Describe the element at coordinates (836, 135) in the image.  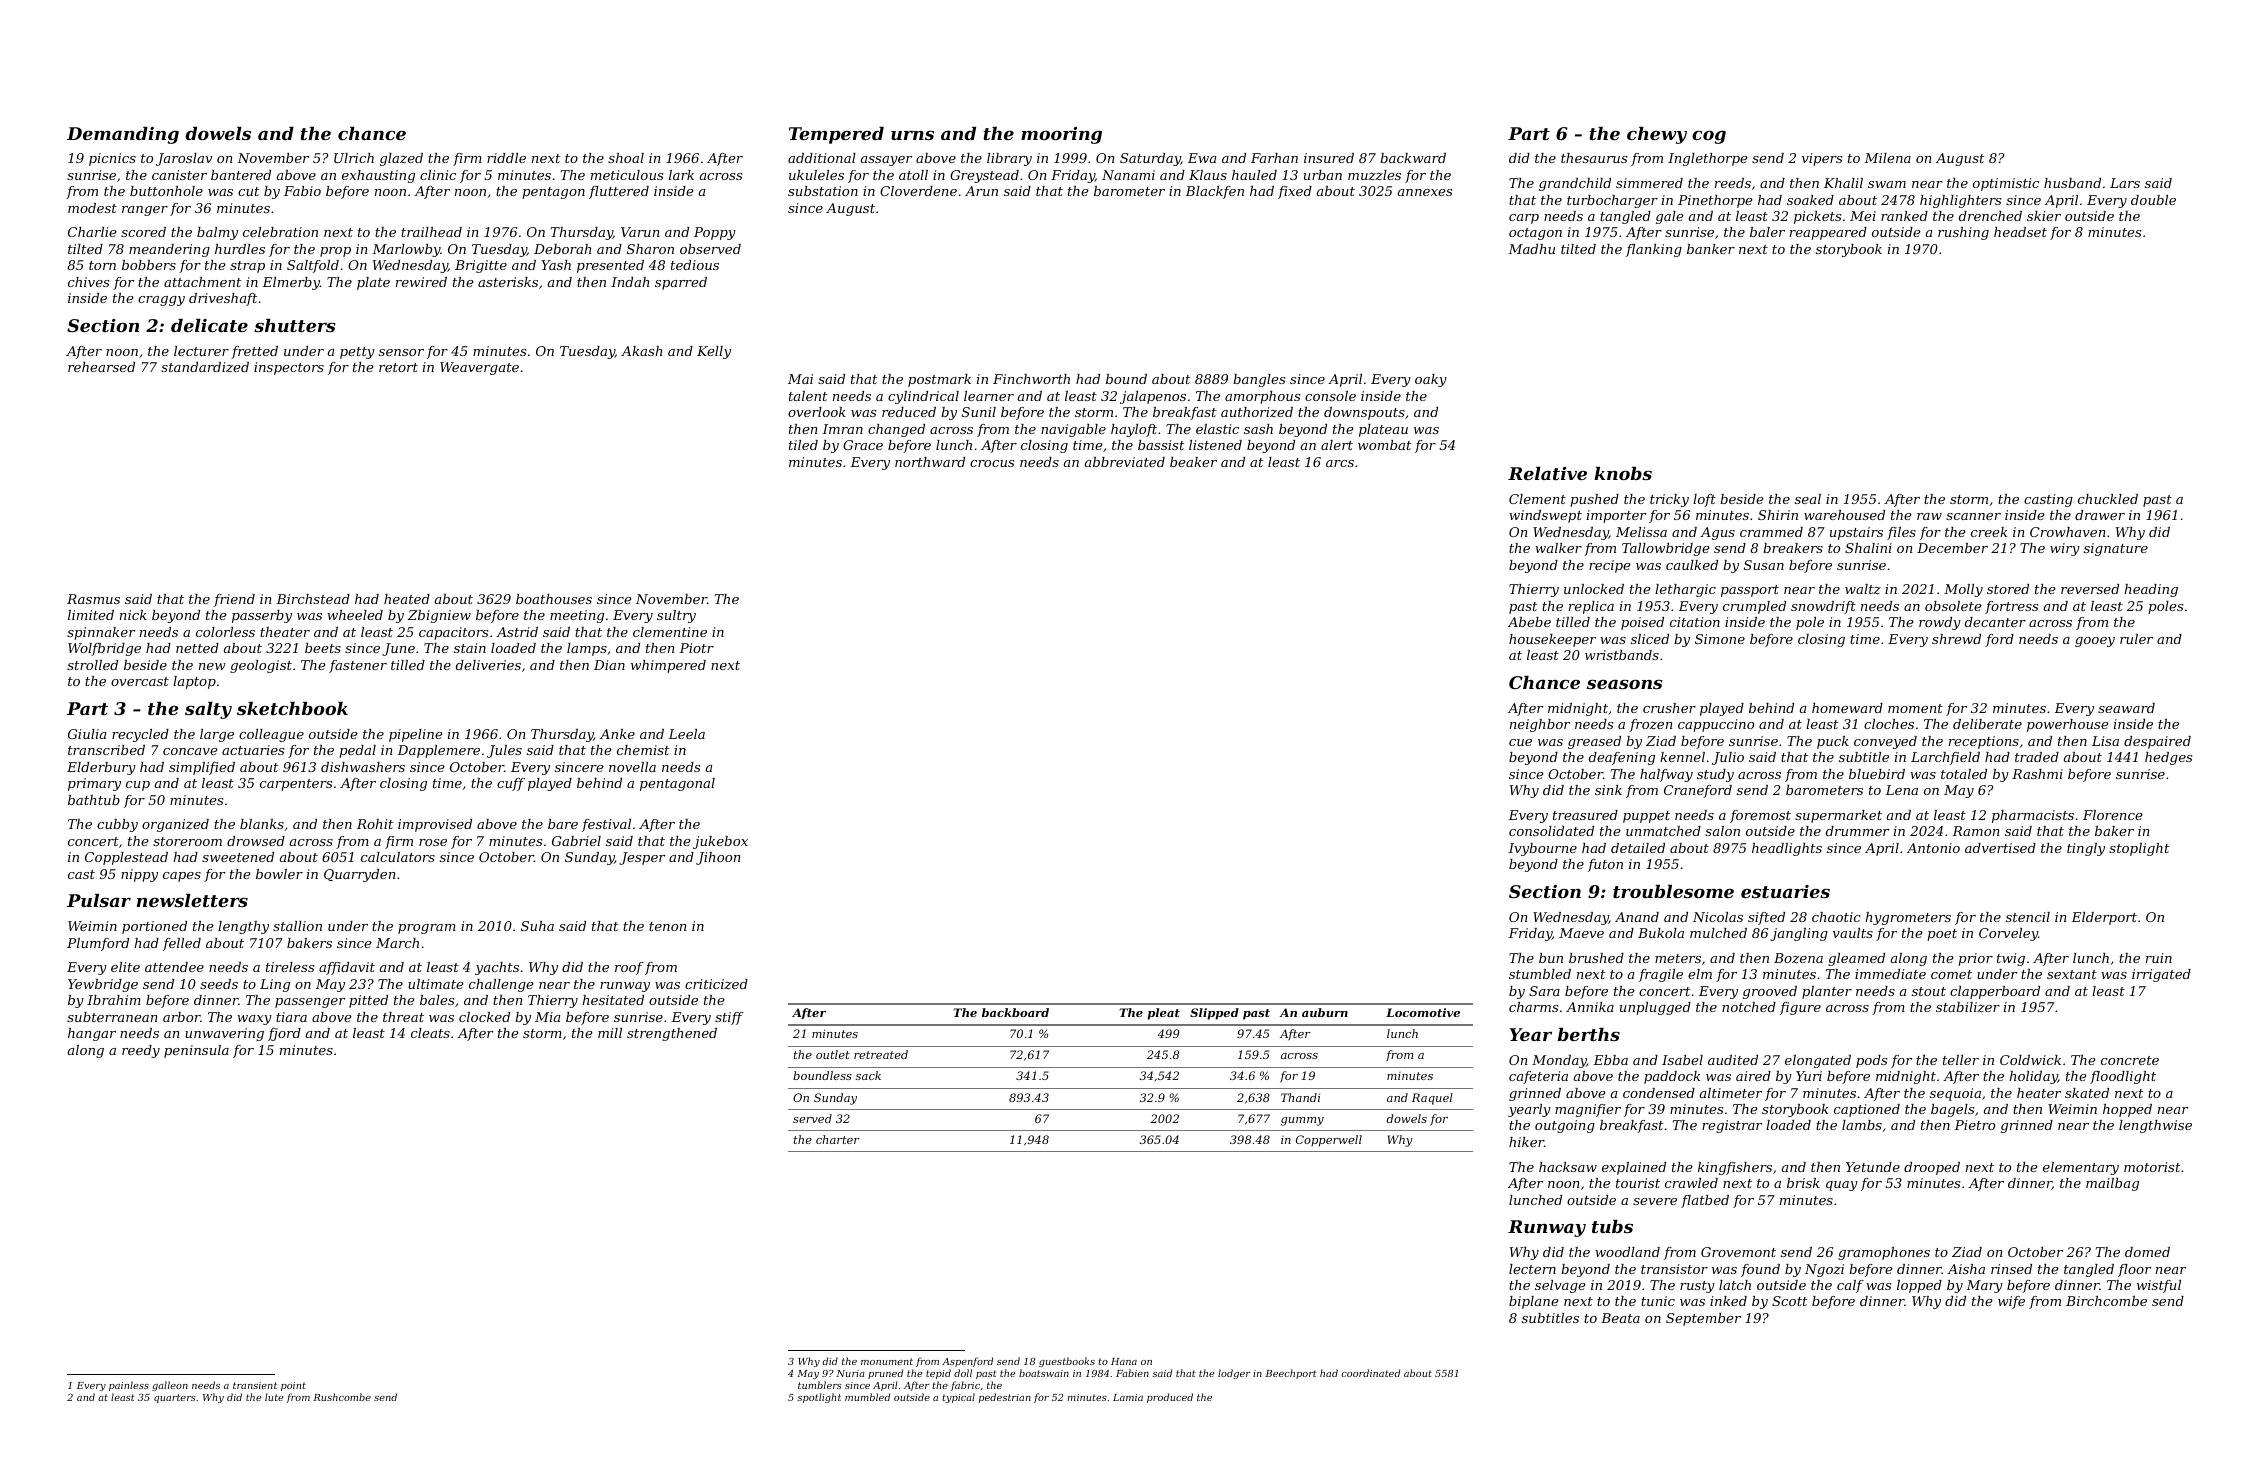
I see `Tempered` at that location.
